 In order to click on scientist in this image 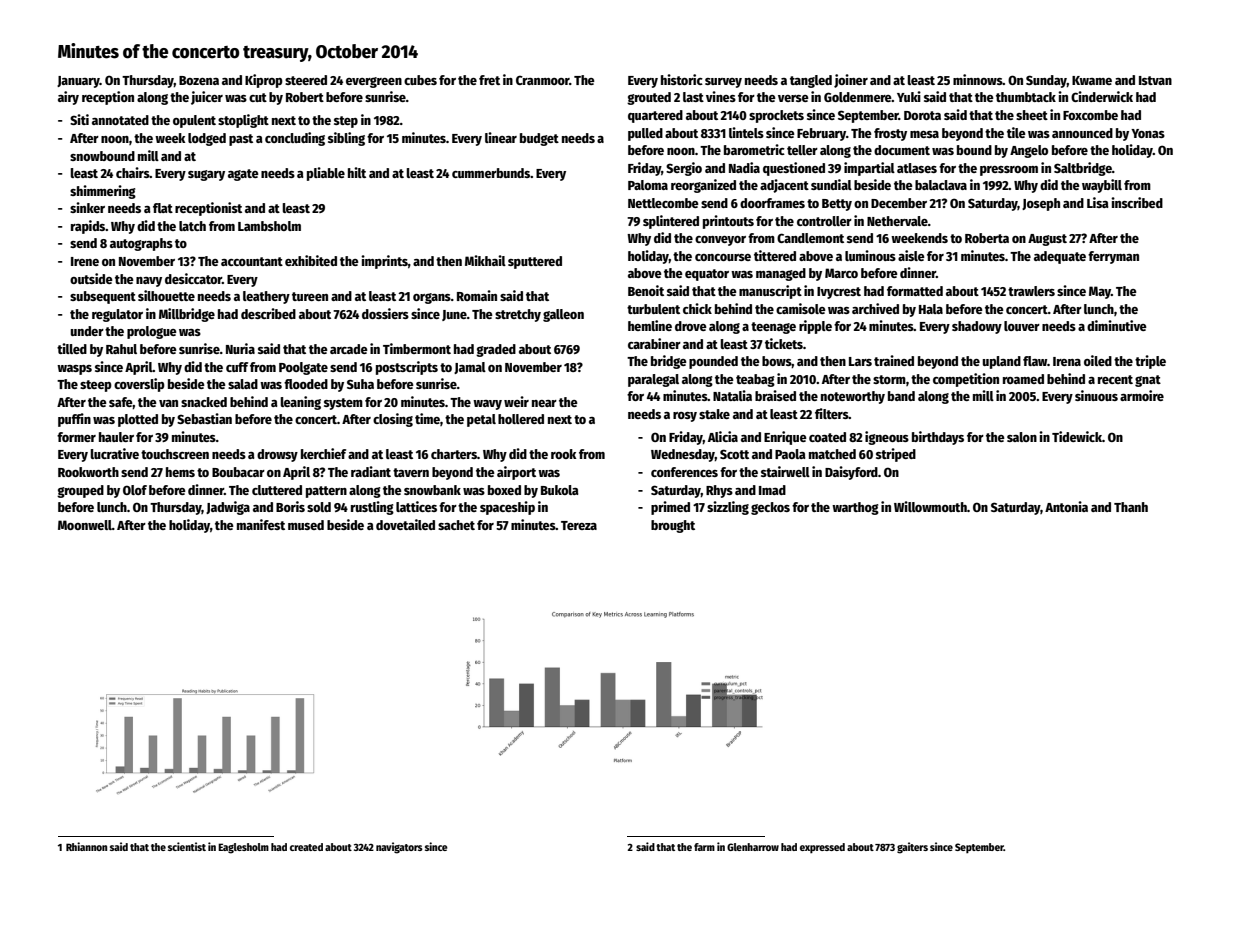, I will do `click(187, 846)`.
